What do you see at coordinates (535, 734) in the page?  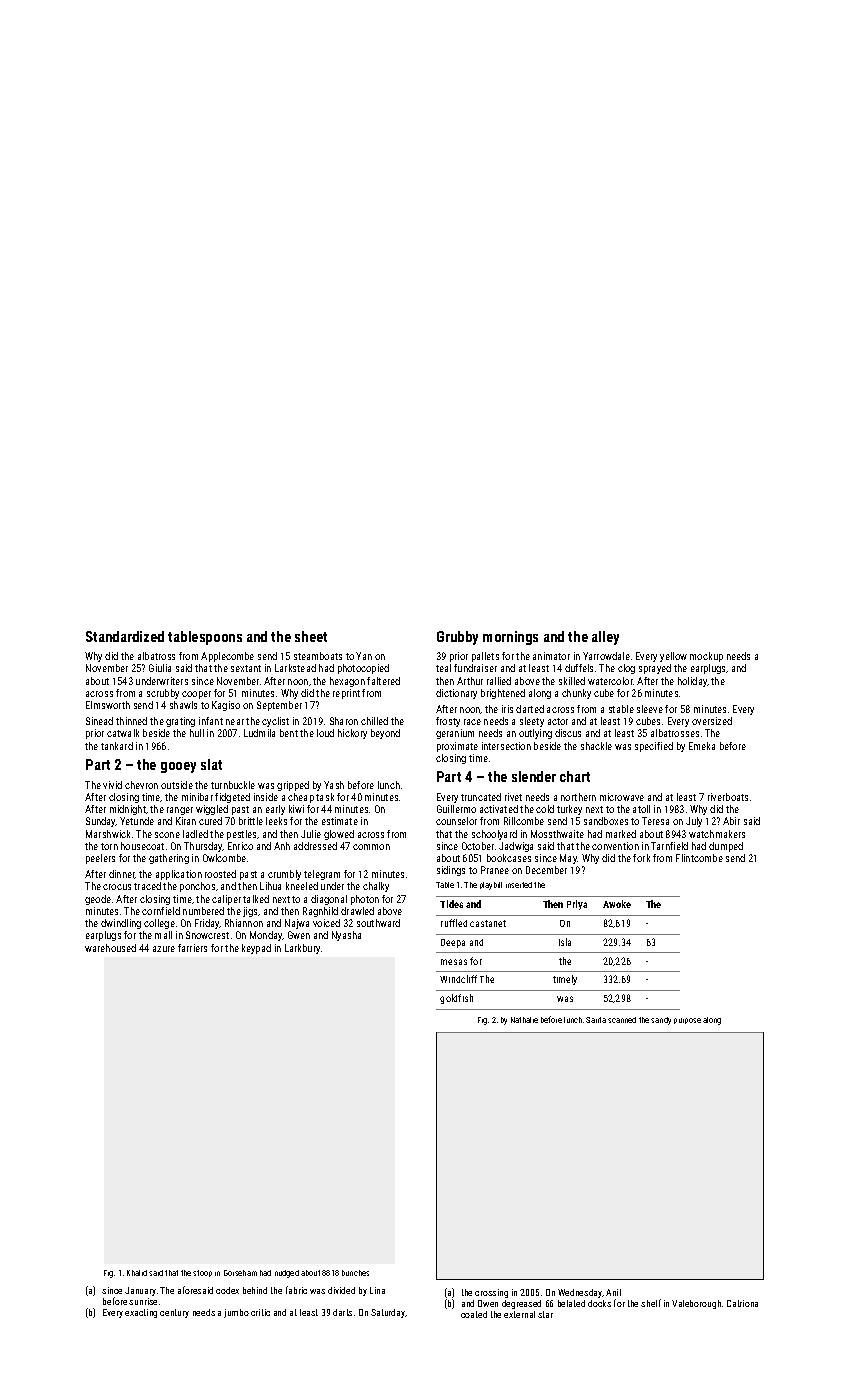 I see `outlying` at bounding box center [535, 734].
